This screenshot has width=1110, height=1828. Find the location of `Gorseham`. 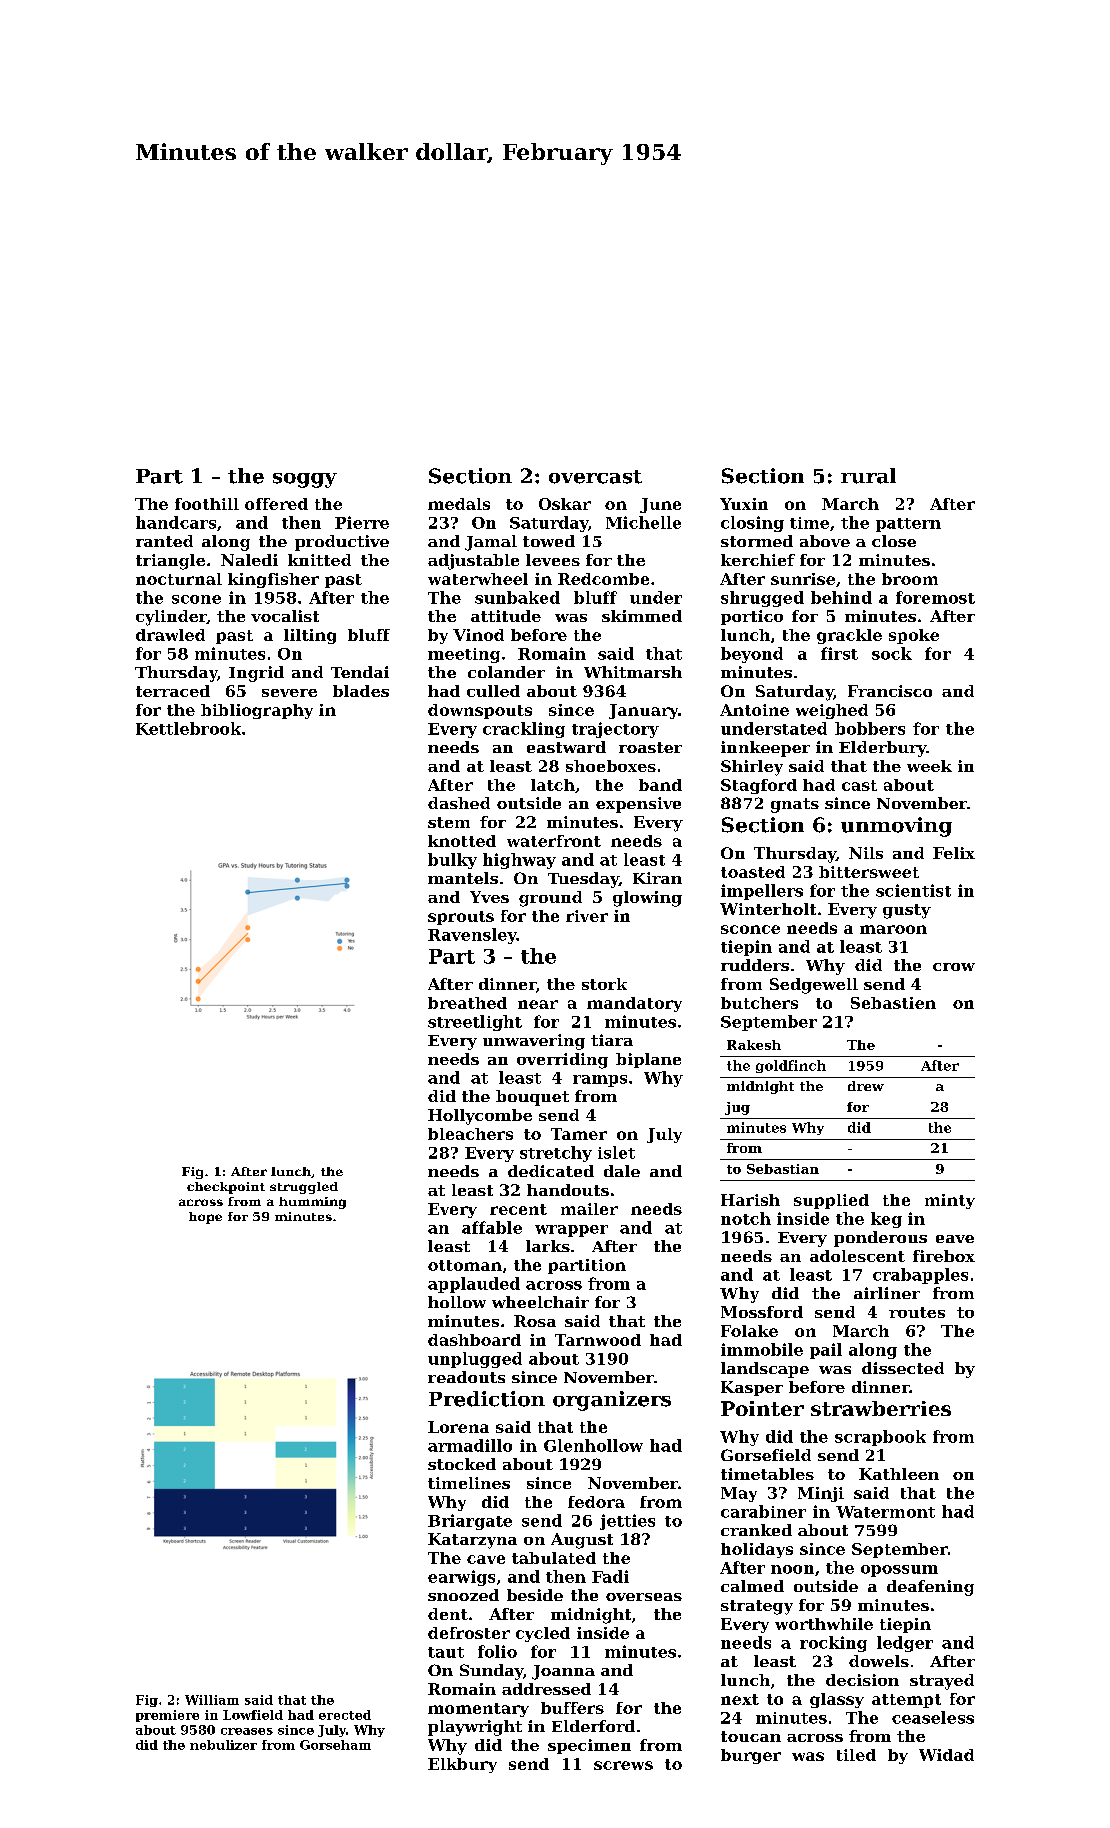

Gorseham is located at coordinates (335, 1745).
